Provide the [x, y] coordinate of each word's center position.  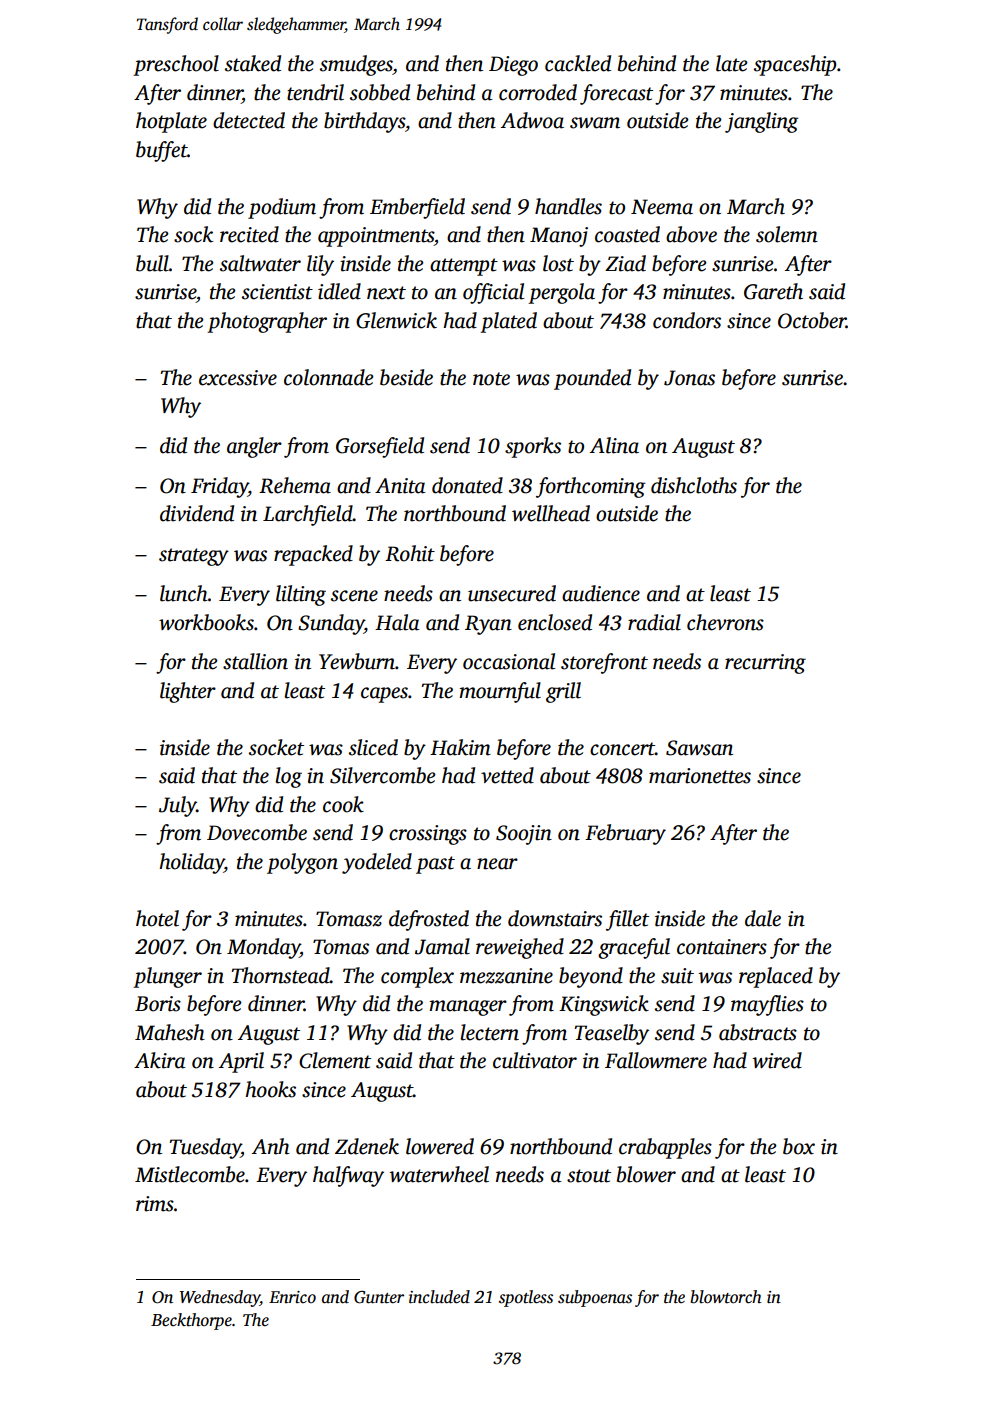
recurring [765, 664]
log [289, 777]
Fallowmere [656, 1060]
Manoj [559, 237]
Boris [158, 1004]
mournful [500, 692]
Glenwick [396, 320]
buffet [162, 151]
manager [468, 1008]
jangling [762, 122]
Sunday [331, 624]
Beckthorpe [191, 1321]
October [812, 320]
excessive [238, 378]
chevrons [725, 622]
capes [384, 695]
